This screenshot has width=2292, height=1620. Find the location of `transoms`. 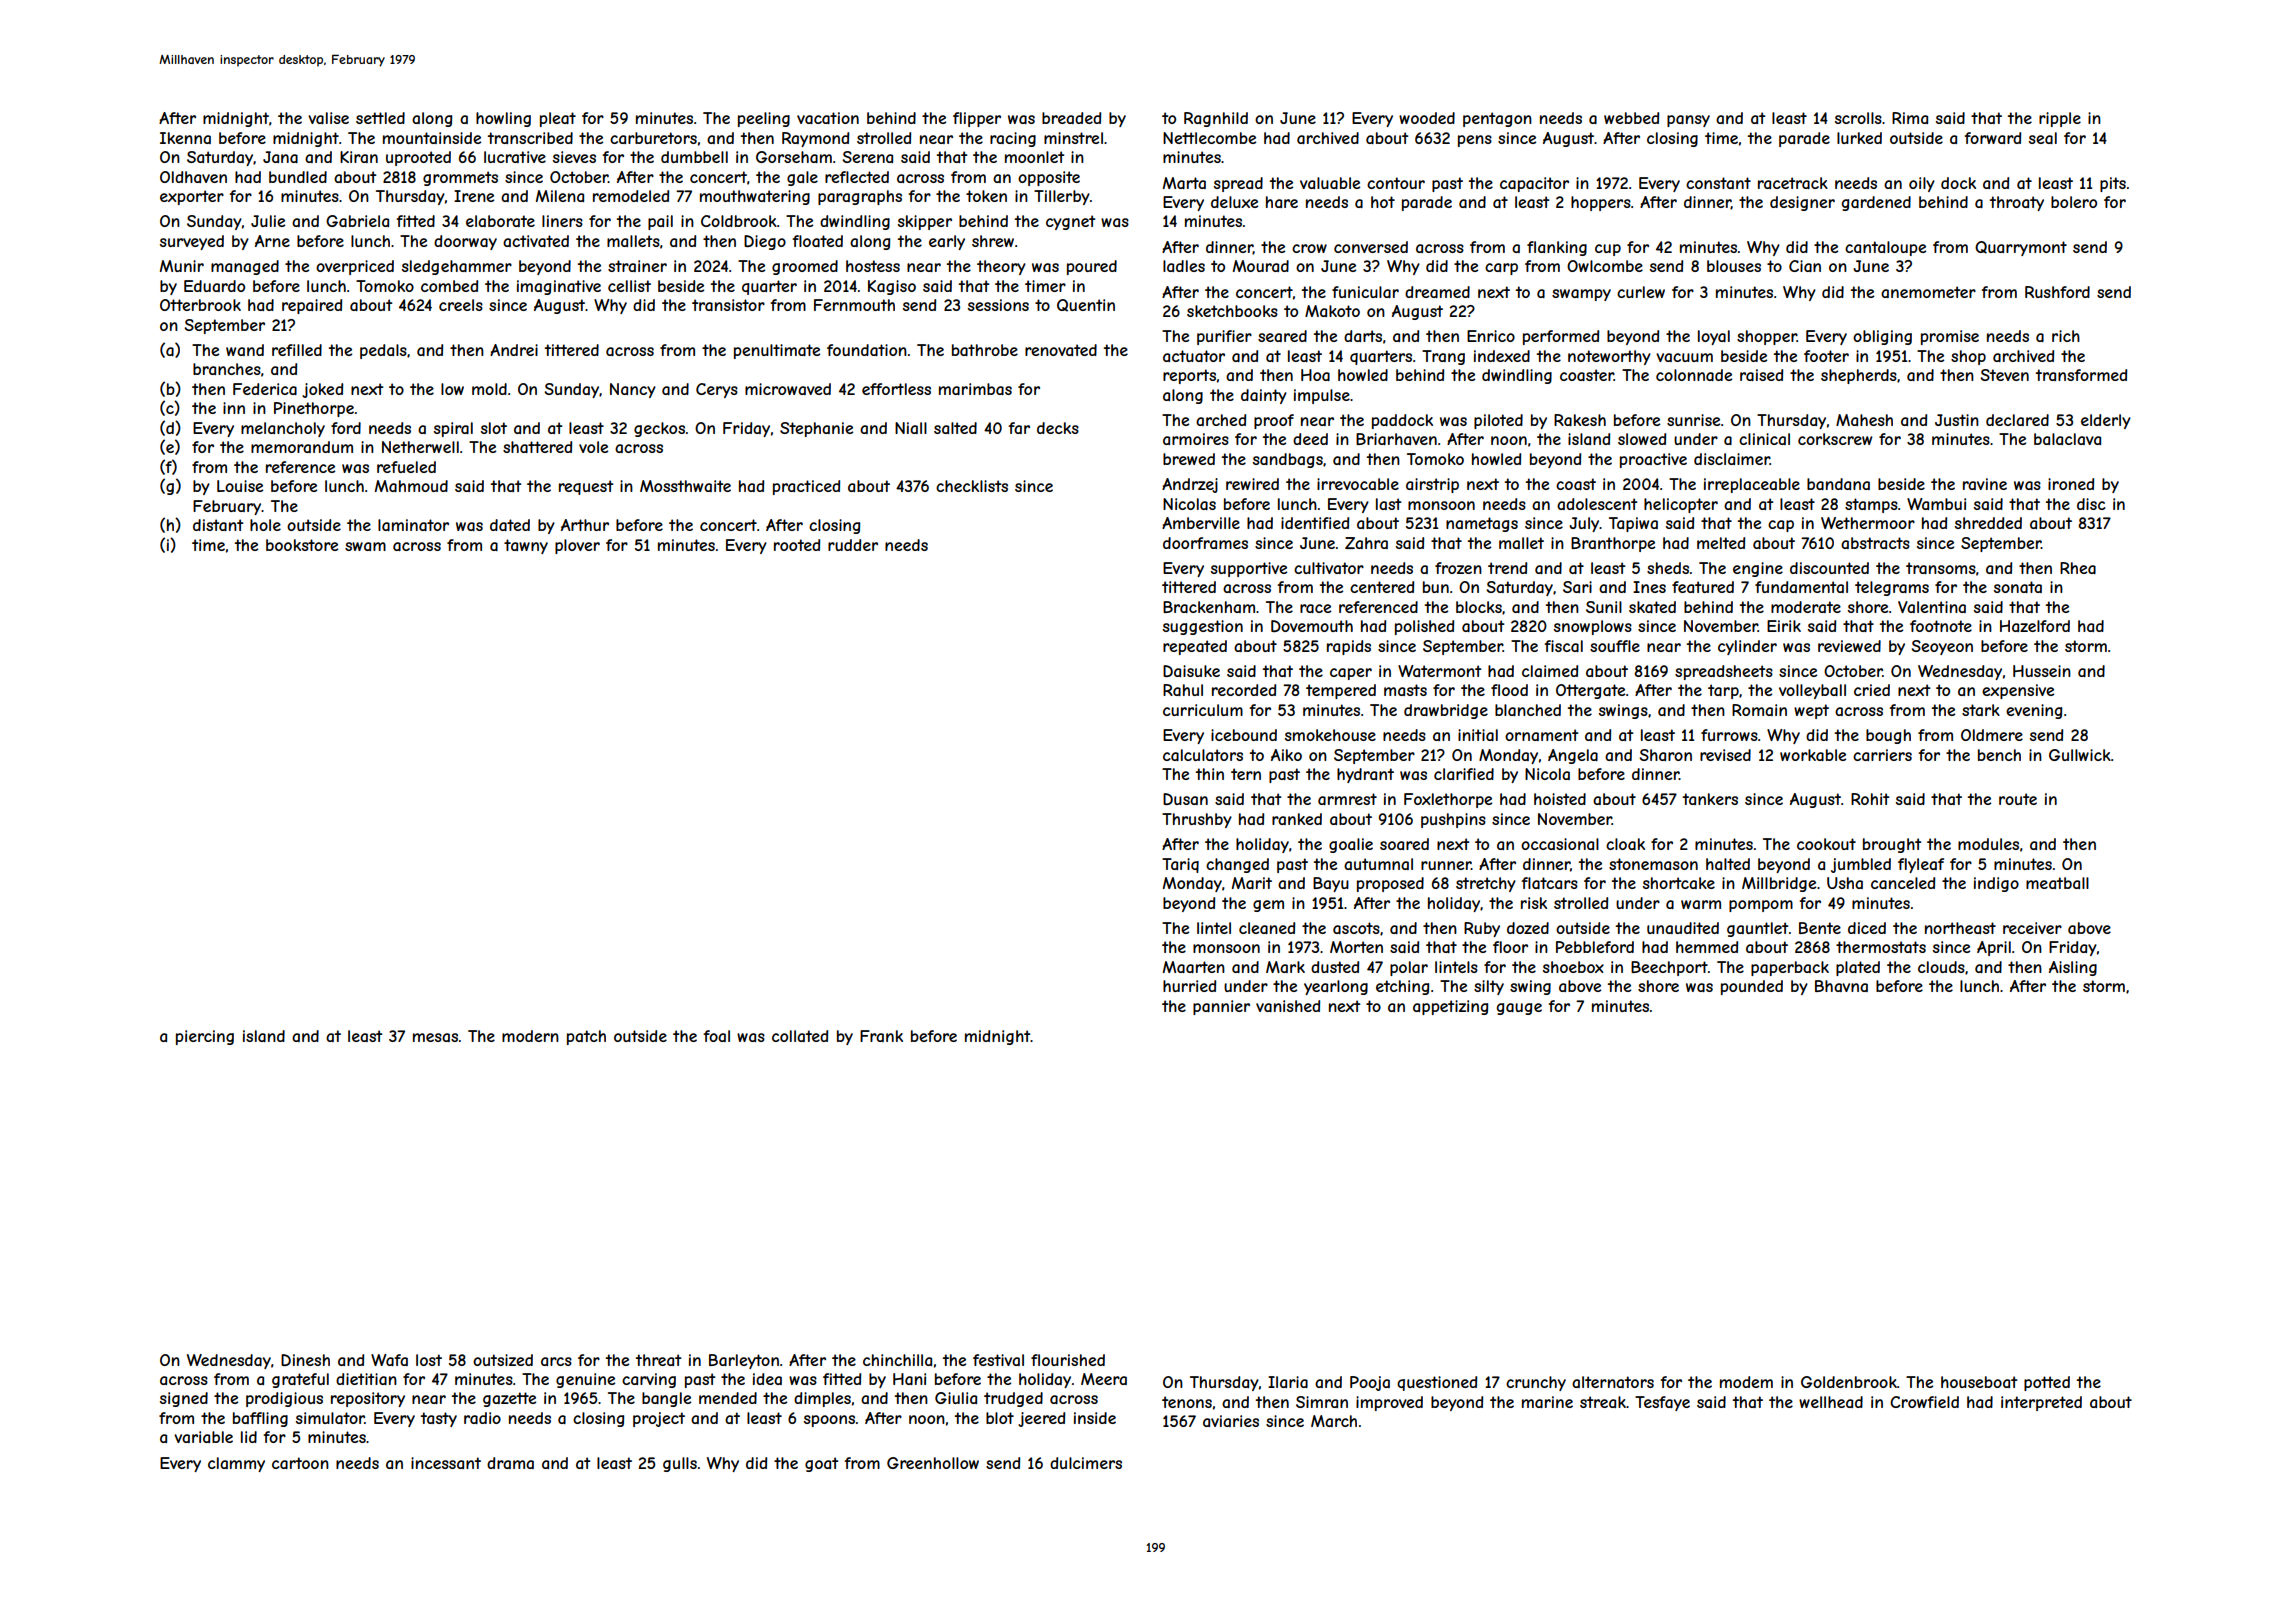

transoms is located at coordinates (1941, 568).
